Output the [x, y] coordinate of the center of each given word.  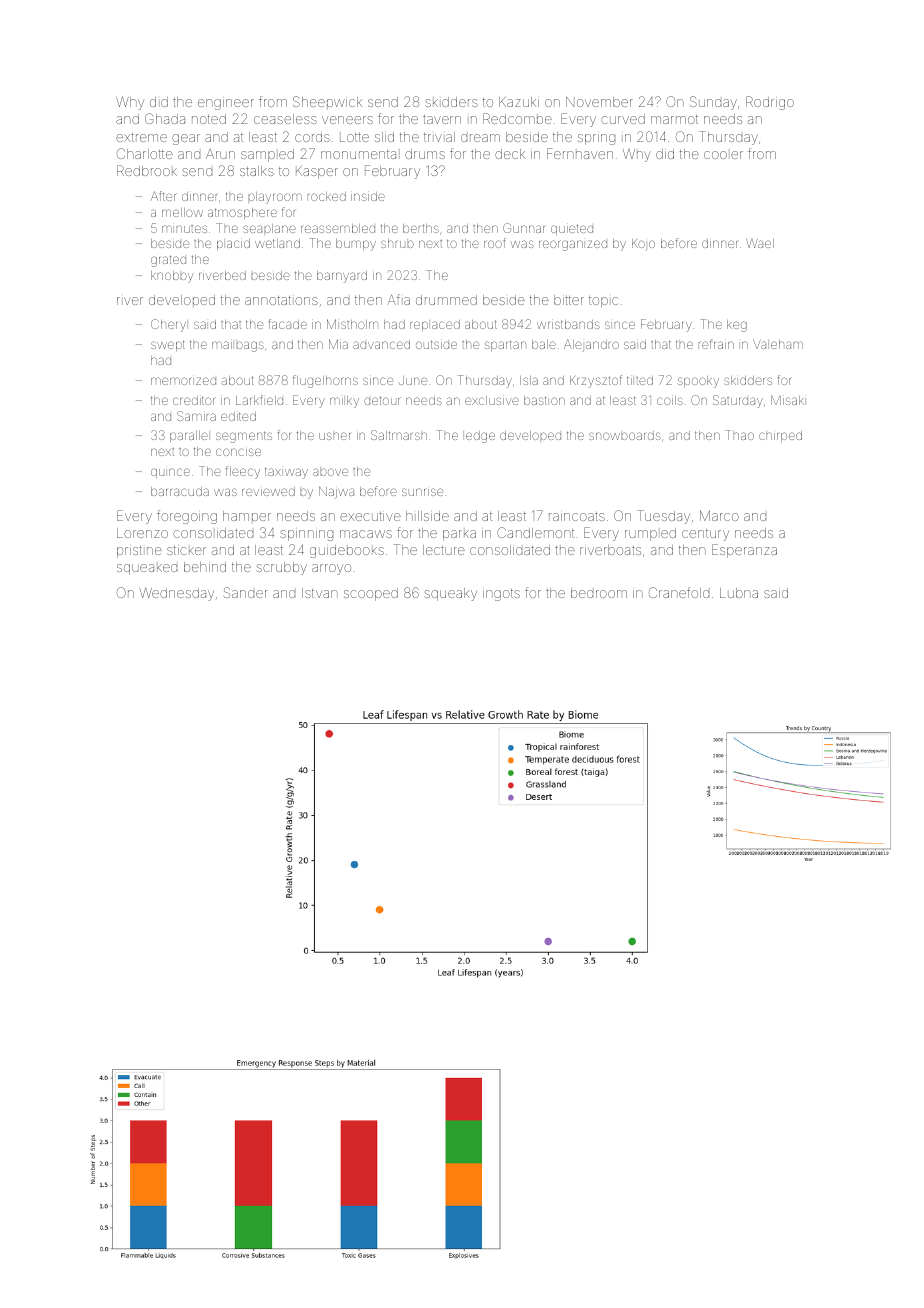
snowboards [625, 435]
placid [233, 244]
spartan [505, 345]
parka [459, 535]
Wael [760, 243]
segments [244, 437]
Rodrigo [770, 103]
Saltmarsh [399, 435]
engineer [226, 104]
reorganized [573, 245]
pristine [139, 552]
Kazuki [519, 102]
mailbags [238, 346]
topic [603, 302]
